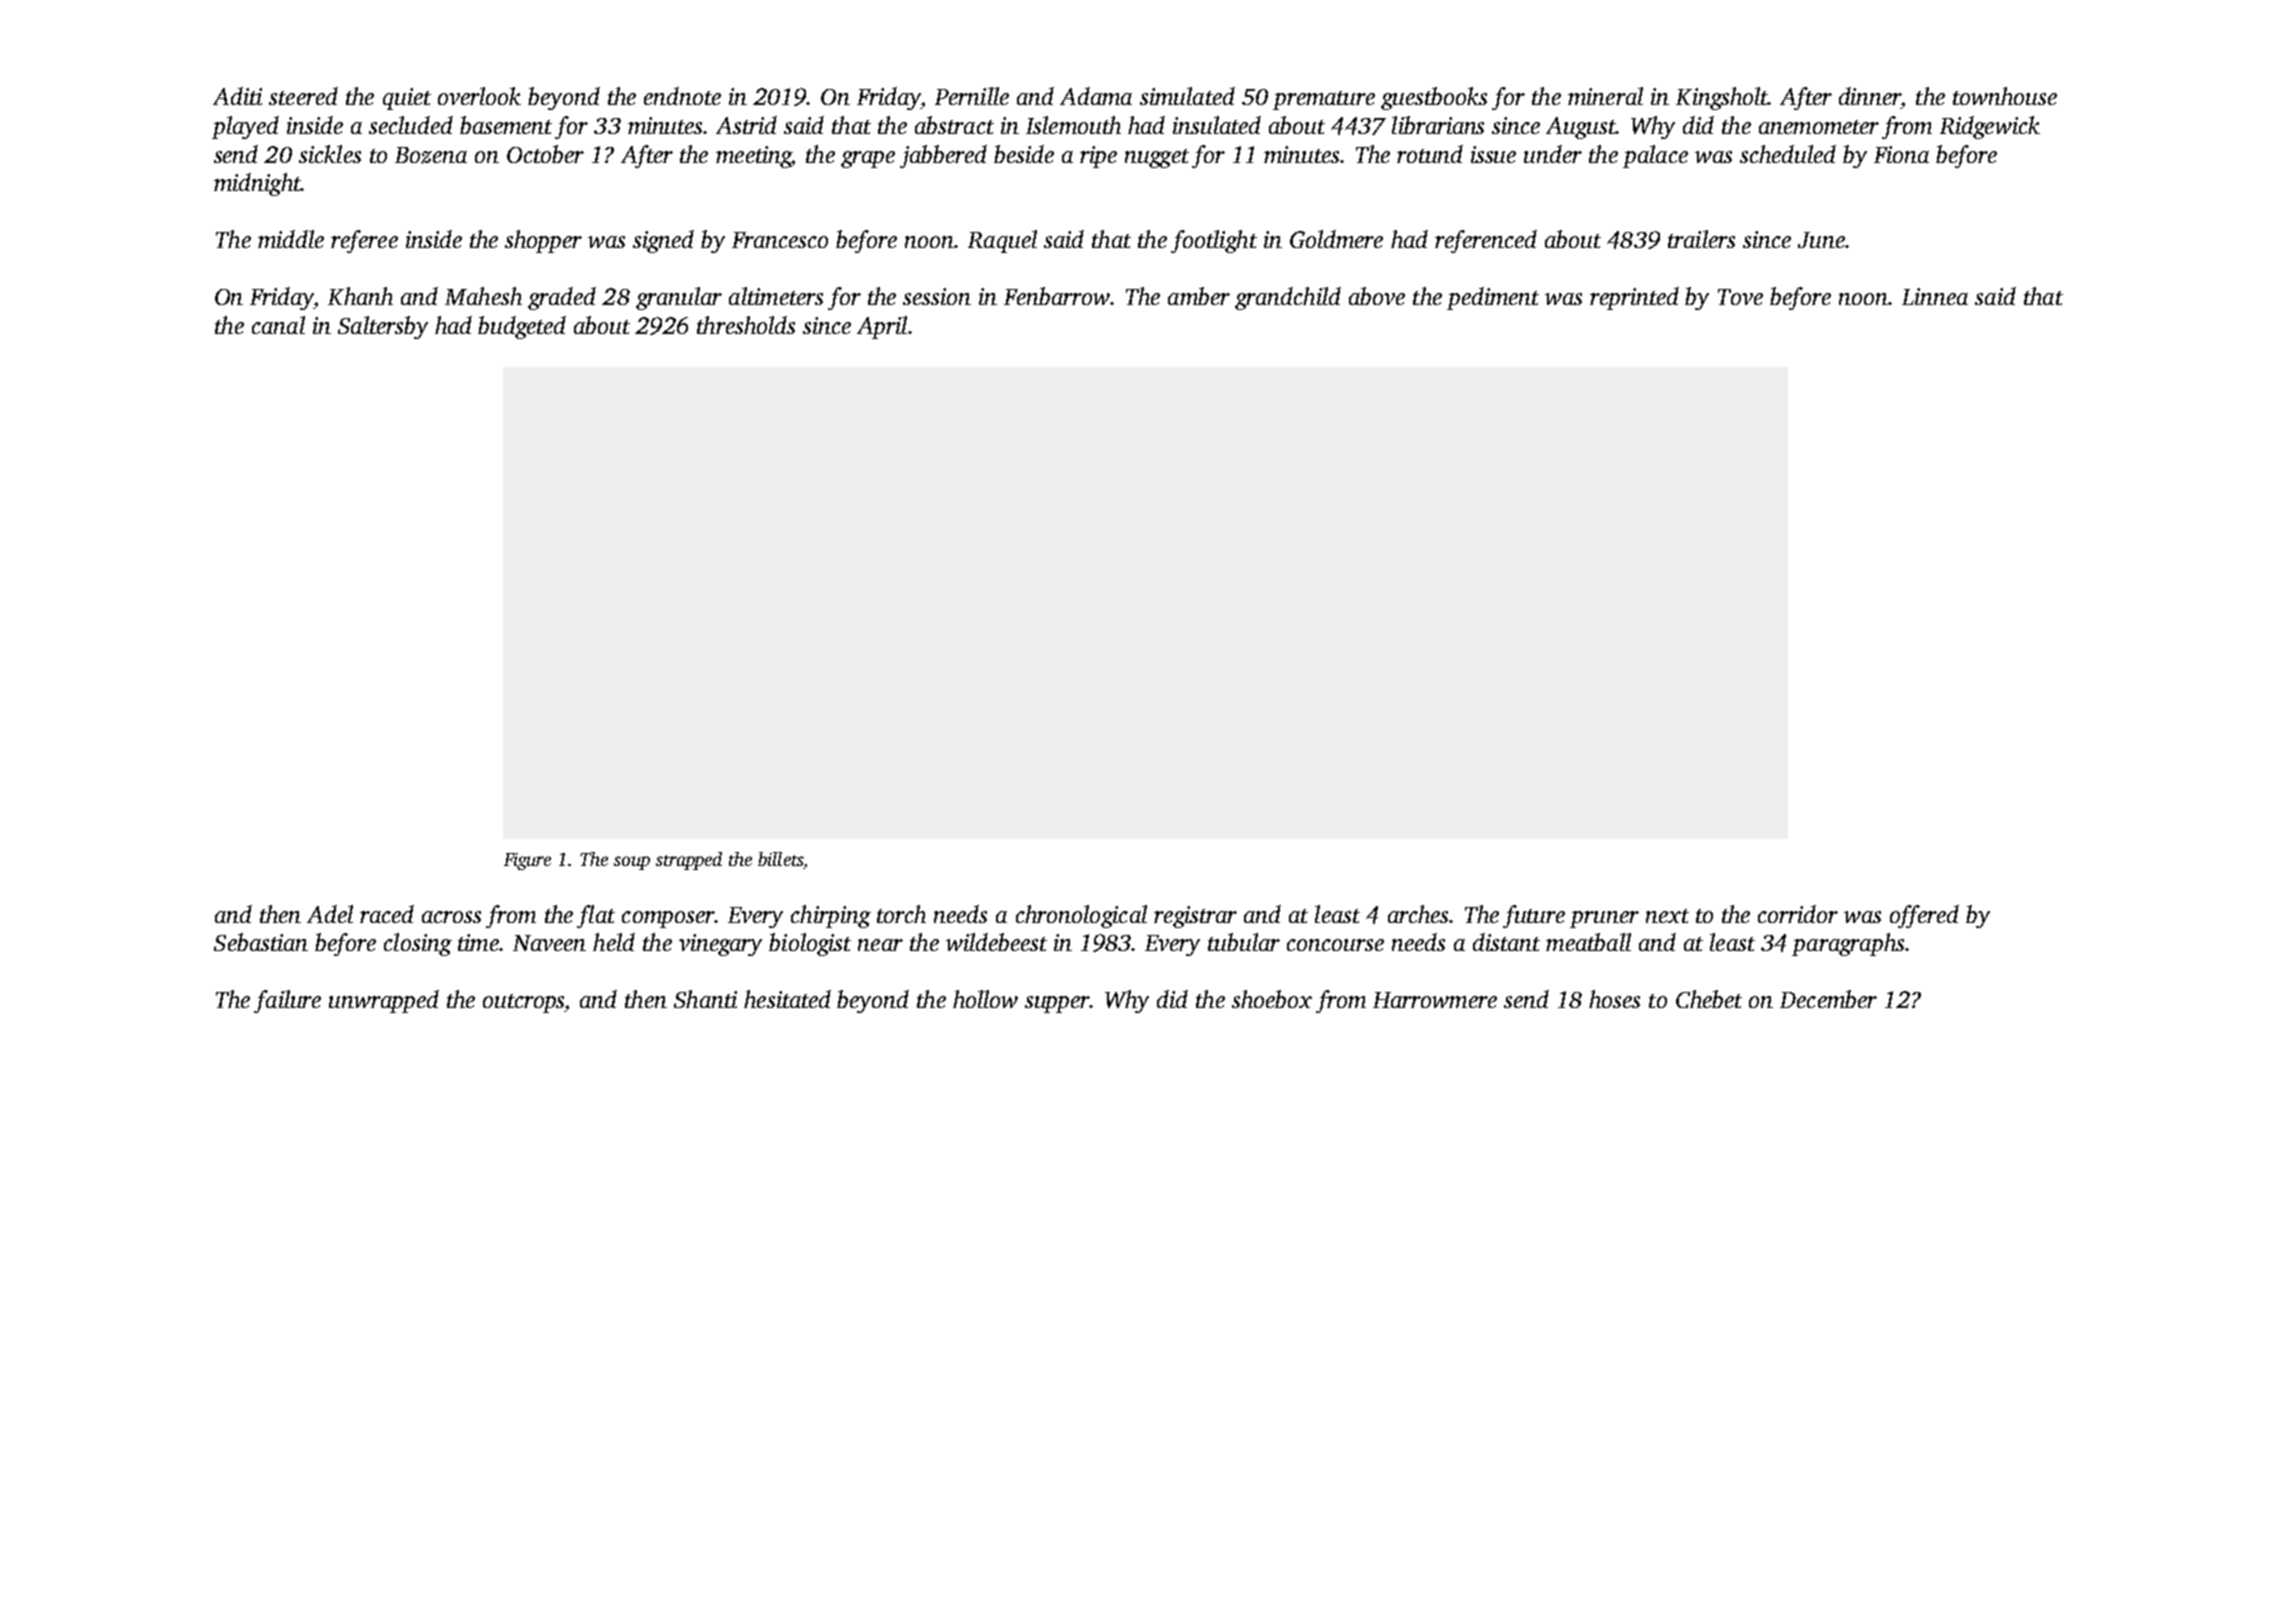 The width and height of the screenshot is (2292, 1620). Describe the element at coordinates (705, 999) in the screenshot. I see `Shanti` at that location.
